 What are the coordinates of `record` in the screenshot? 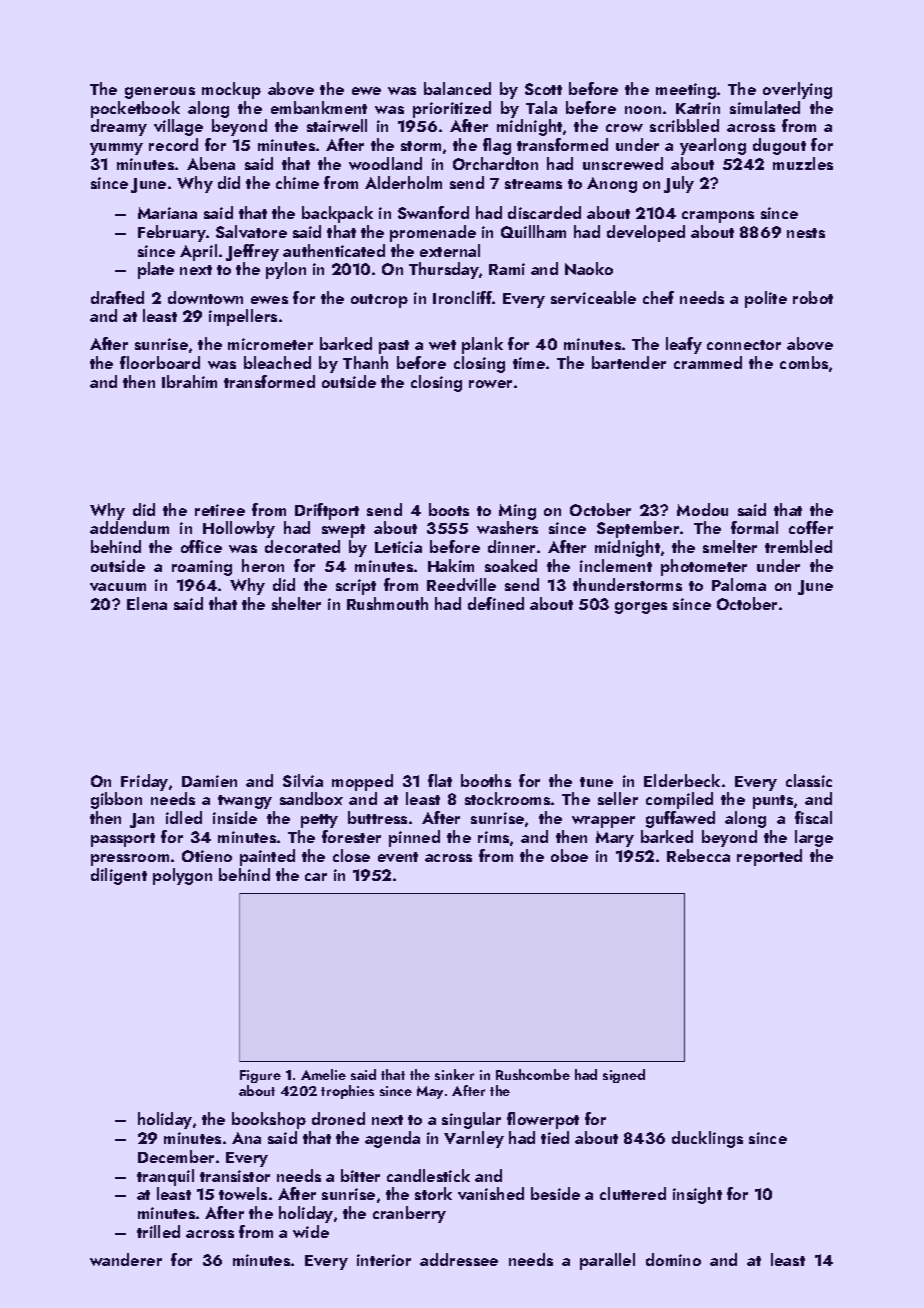 It's located at (173, 144).
